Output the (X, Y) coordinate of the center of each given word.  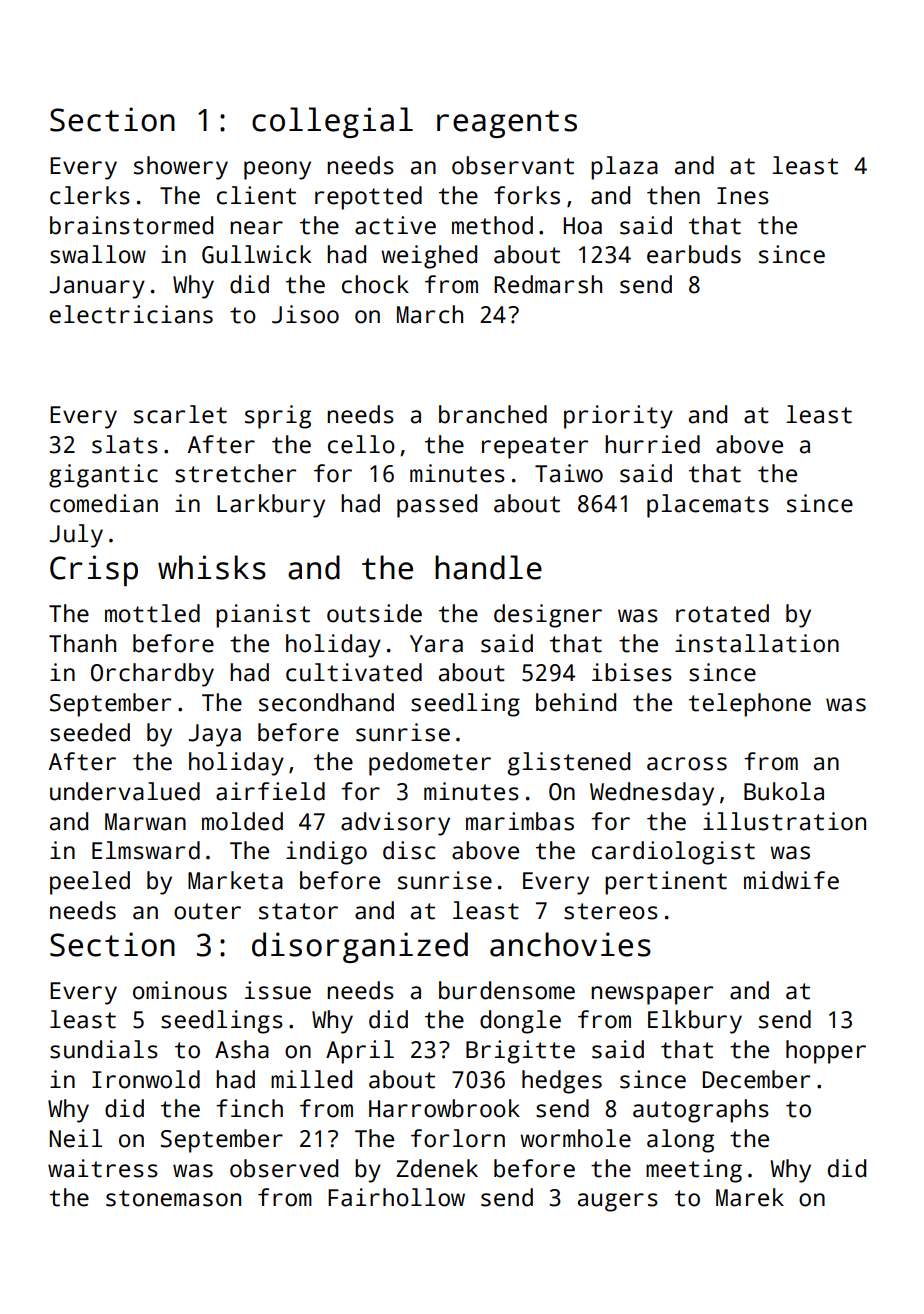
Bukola (784, 791)
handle (488, 567)
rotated (722, 613)
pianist (263, 616)
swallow (98, 254)
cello (361, 444)
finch (249, 1108)
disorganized (360, 947)
